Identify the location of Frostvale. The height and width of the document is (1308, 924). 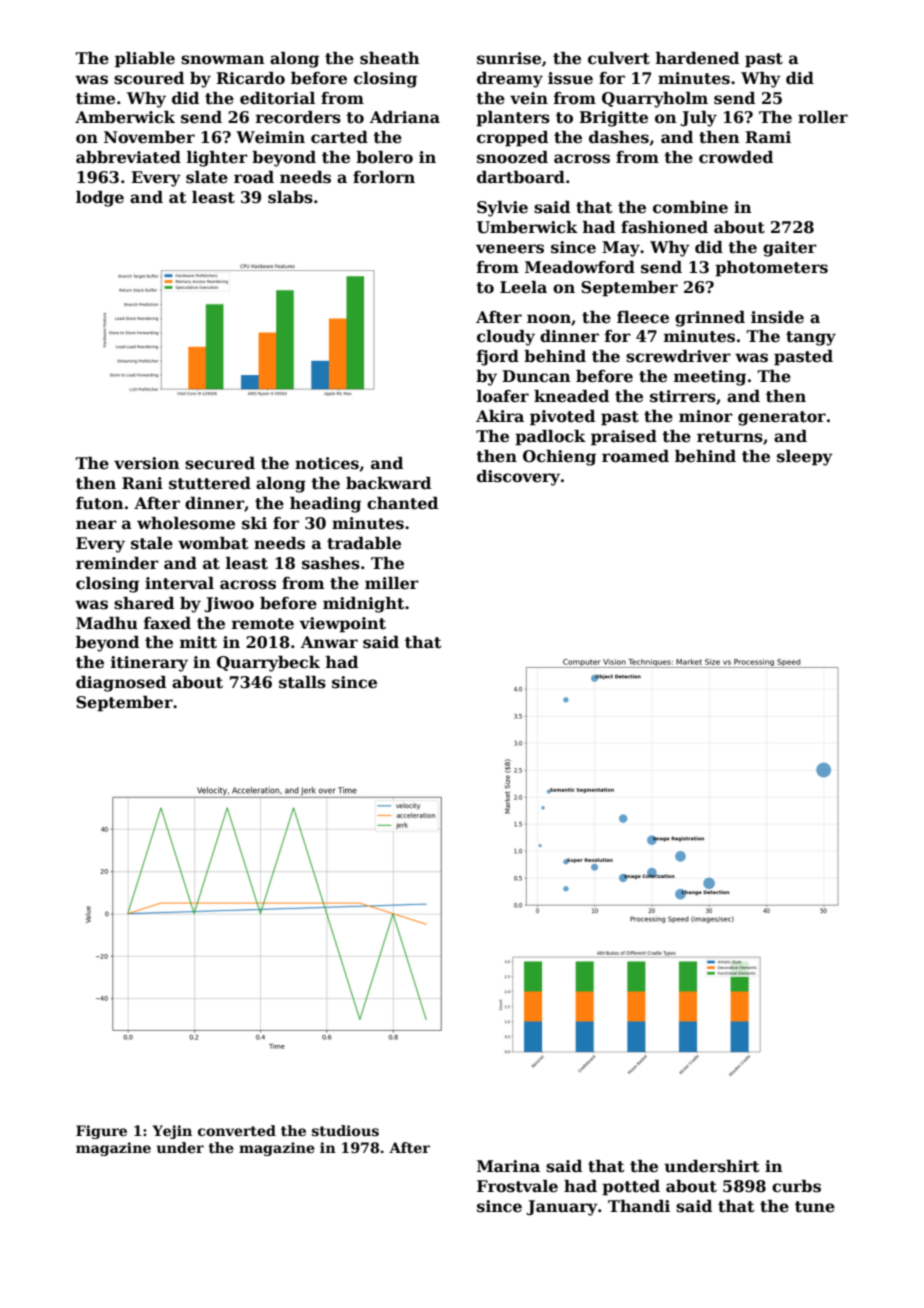
(517, 1186).
